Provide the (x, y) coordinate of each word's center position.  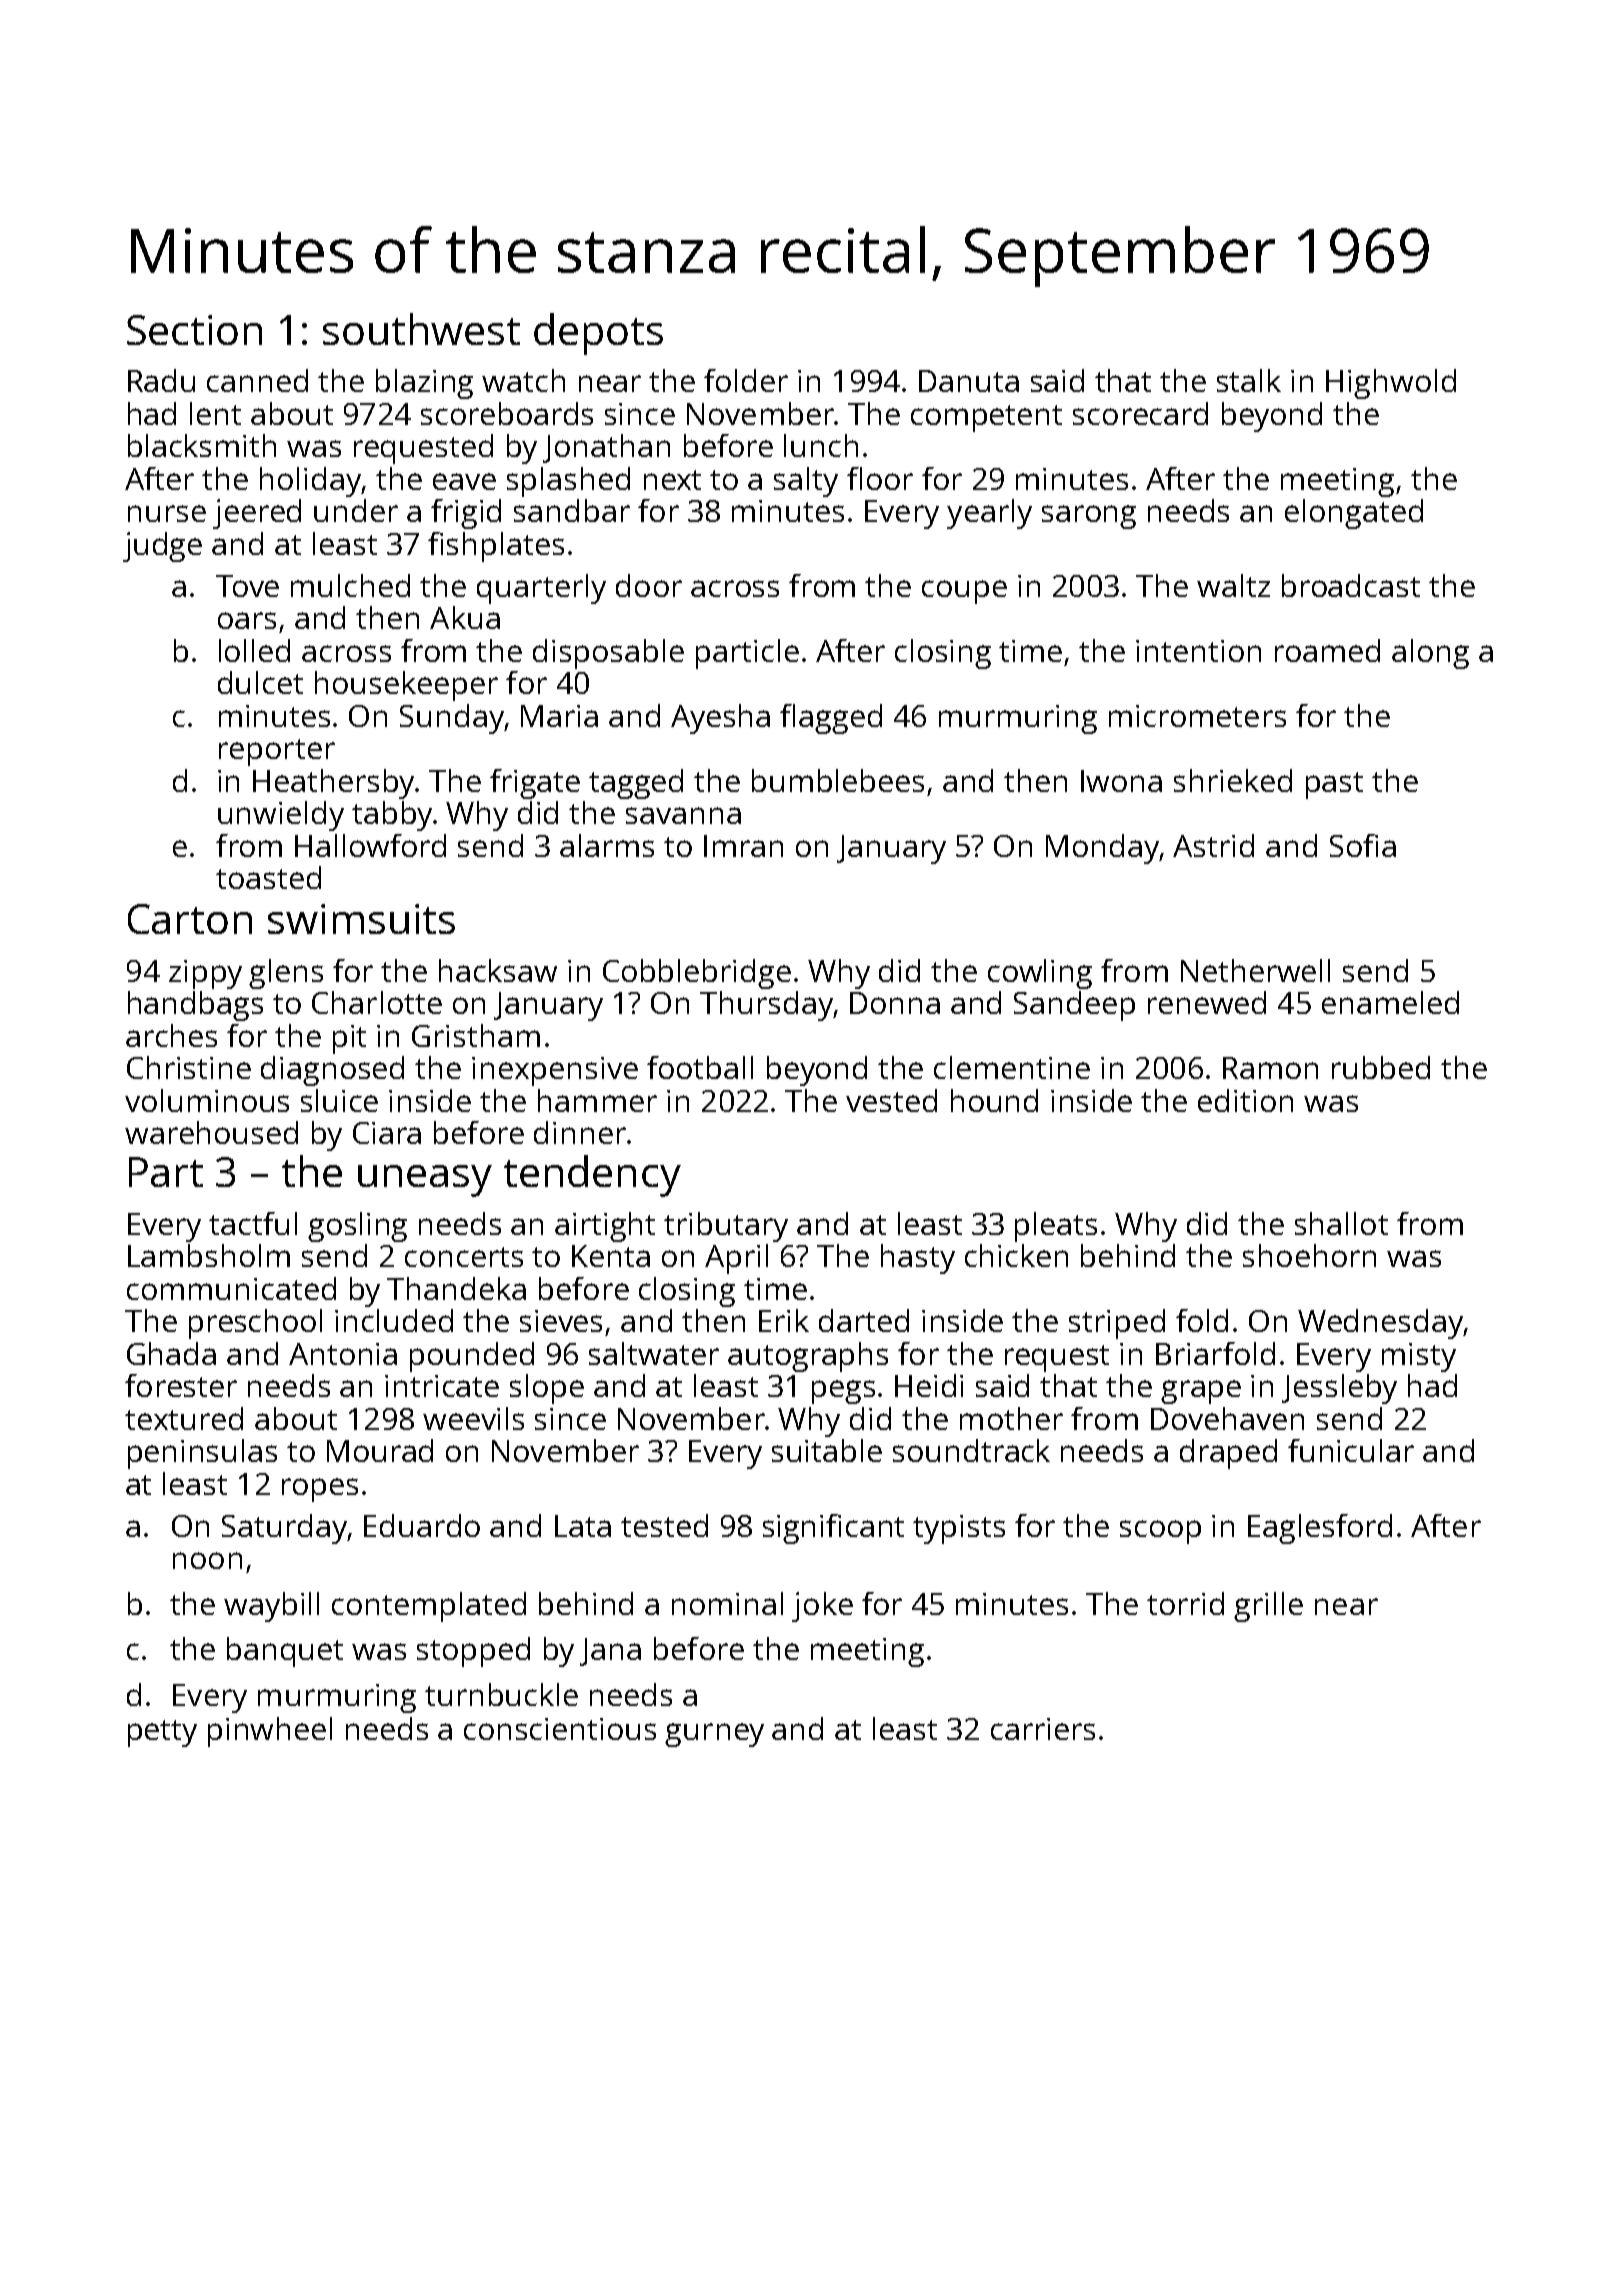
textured (184, 1418)
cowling (1040, 974)
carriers (1043, 1729)
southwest (421, 329)
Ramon (1270, 1068)
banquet (285, 1652)
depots (598, 334)
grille (1268, 1607)
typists (959, 1529)
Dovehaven (1227, 1418)
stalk (1249, 380)
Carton (190, 919)
